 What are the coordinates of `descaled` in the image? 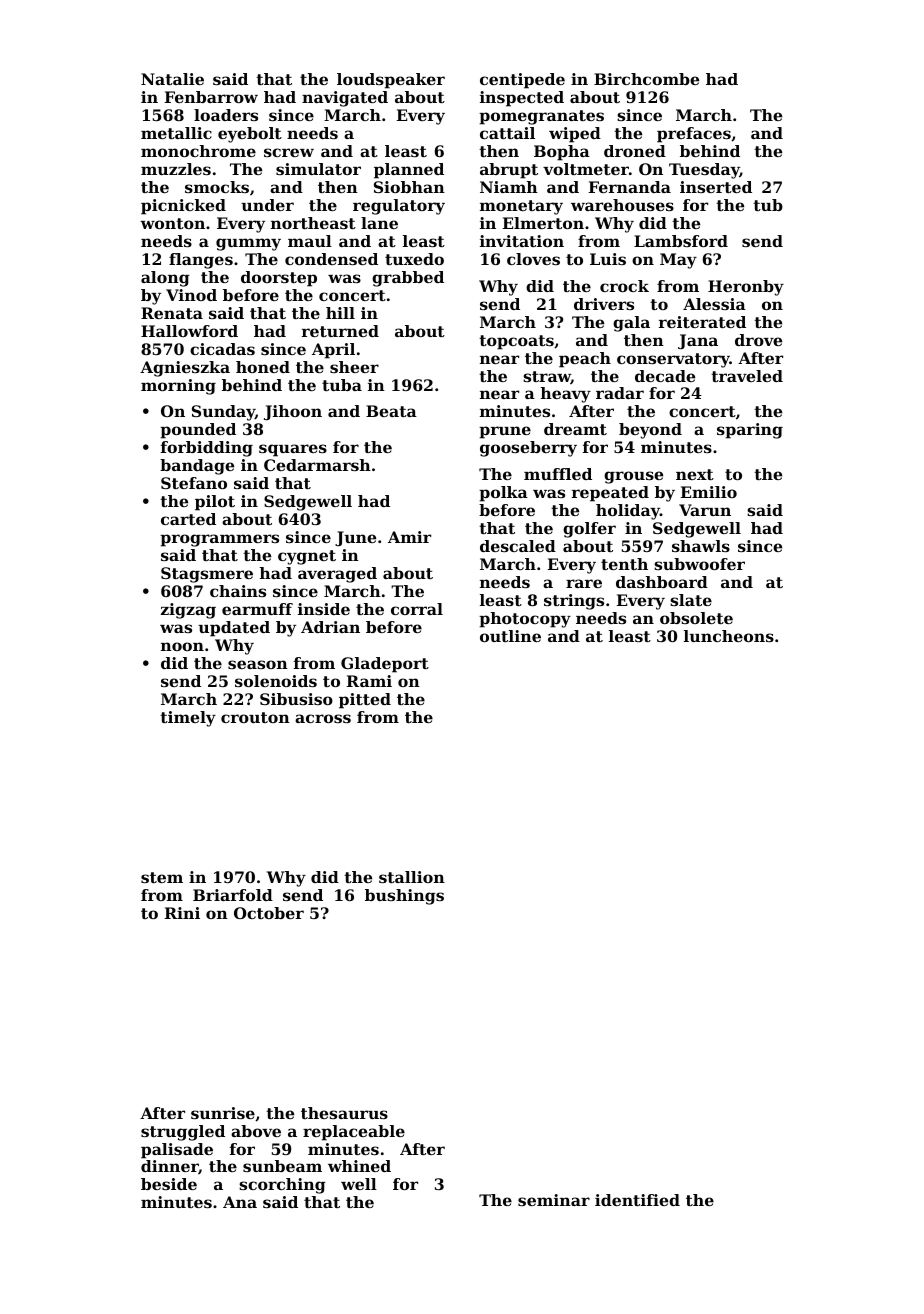 It's located at (518, 546).
